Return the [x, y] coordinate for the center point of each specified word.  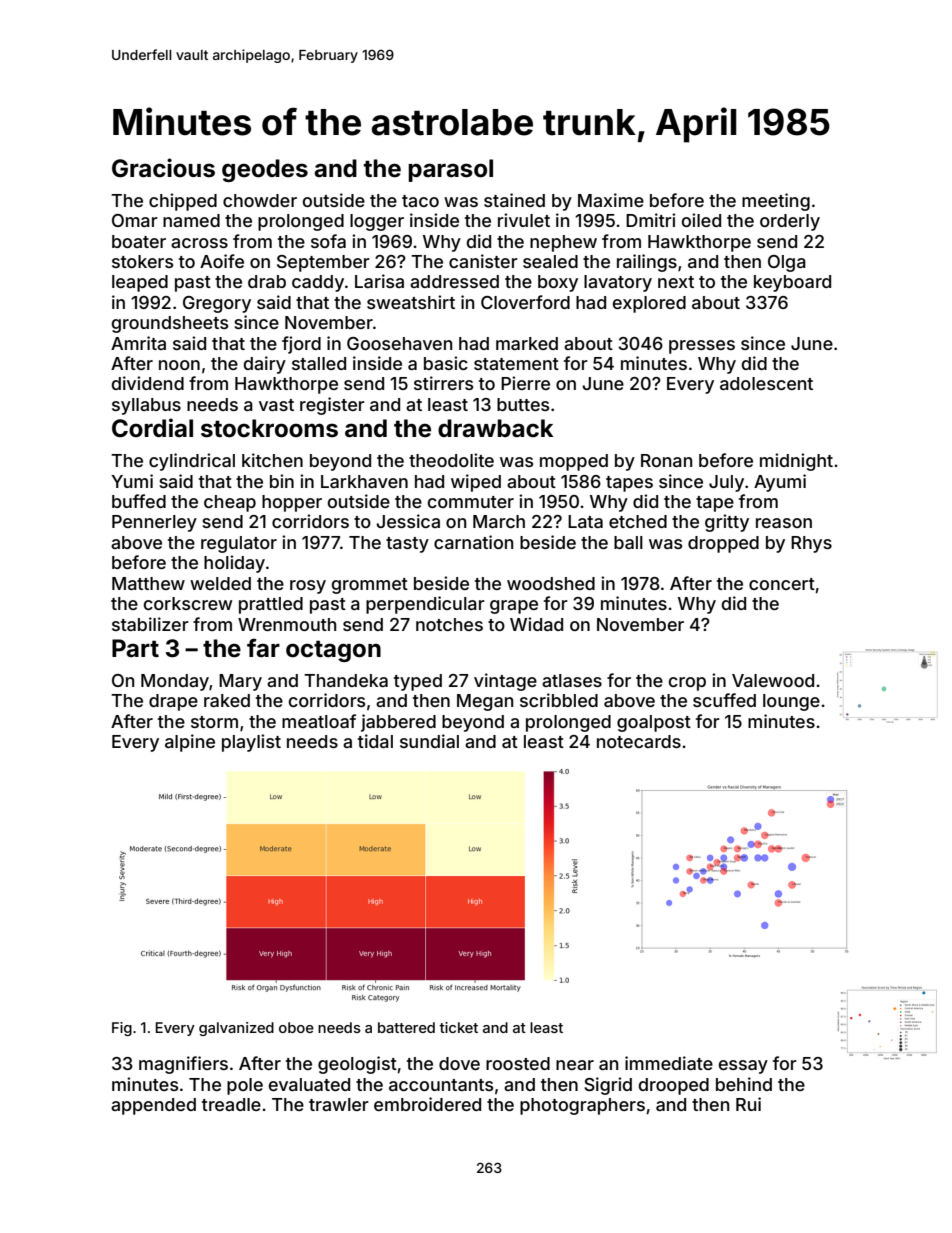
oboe [296, 1027]
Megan [485, 702]
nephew [563, 243]
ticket [458, 1027]
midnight [796, 462]
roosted [518, 1063]
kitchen [272, 460]
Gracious [163, 168]
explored [649, 304]
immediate [669, 1063]
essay [743, 1067]
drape [173, 702]
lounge [791, 702]
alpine [190, 743]
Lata [585, 521]
